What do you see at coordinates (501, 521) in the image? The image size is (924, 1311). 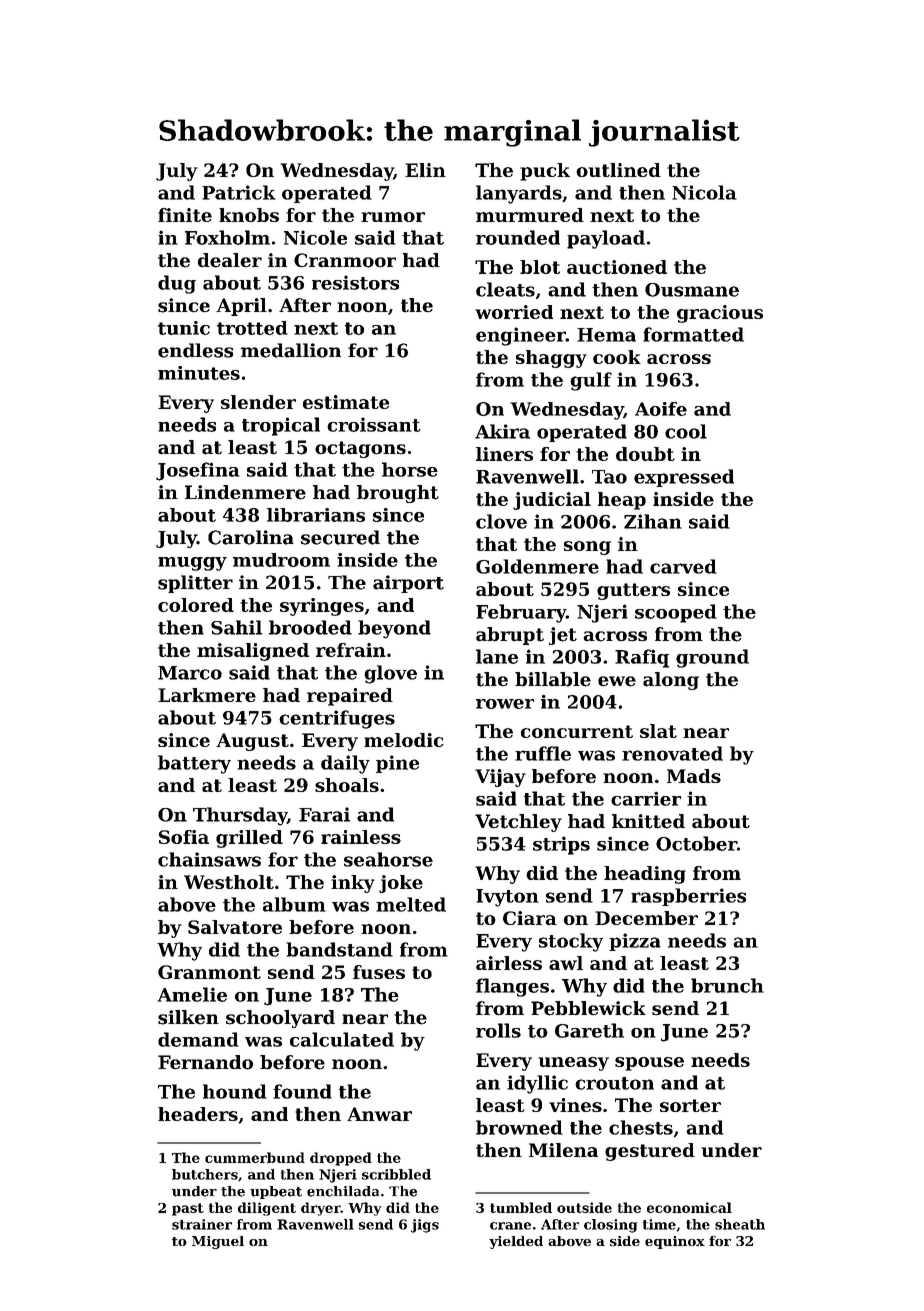 I see `clove` at bounding box center [501, 521].
